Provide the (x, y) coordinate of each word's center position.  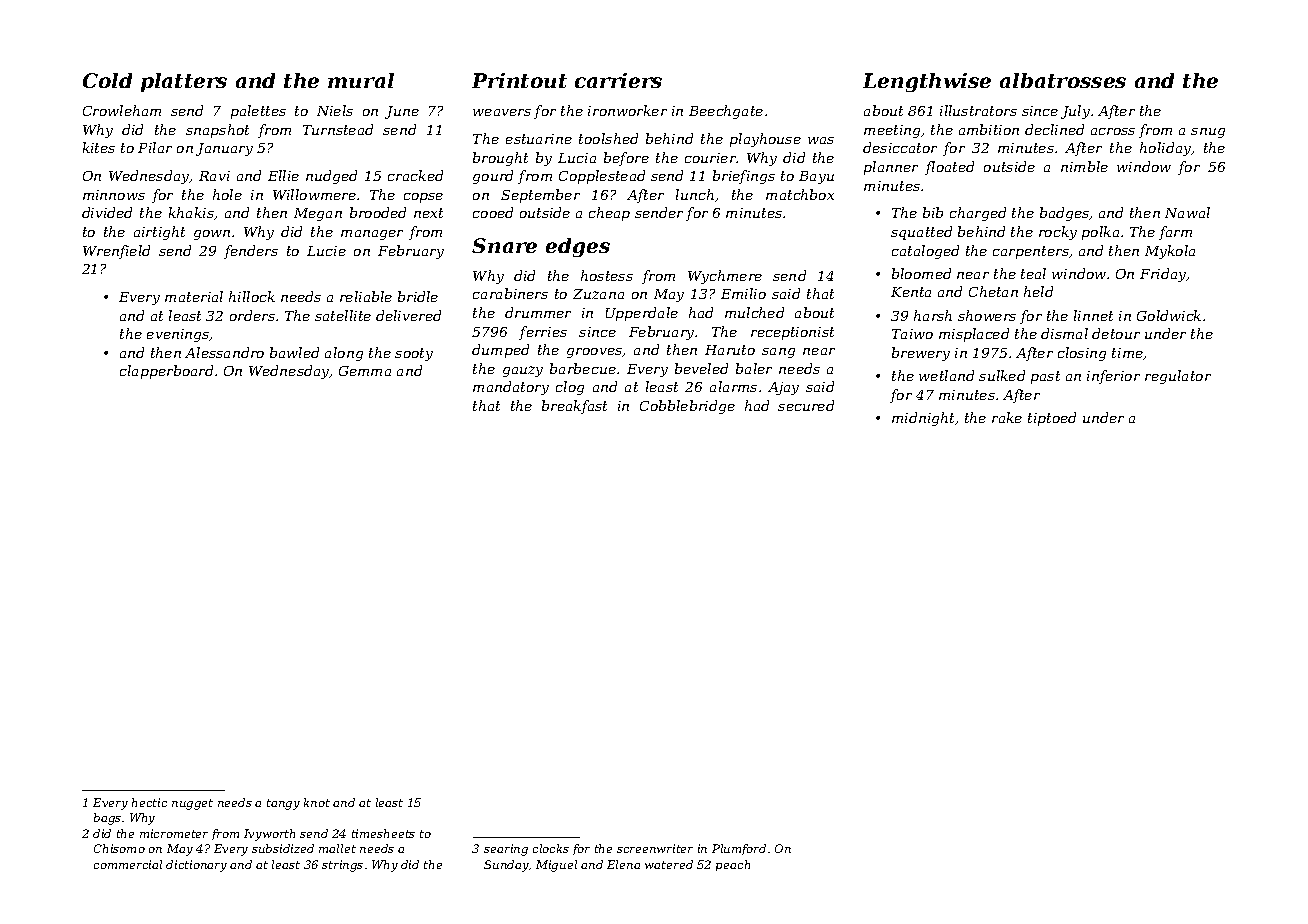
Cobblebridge (687, 407)
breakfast (574, 407)
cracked (415, 175)
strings (342, 866)
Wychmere (725, 277)
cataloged (925, 252)
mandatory (511, 388)
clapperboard (166, 372)
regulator (1178, 377)
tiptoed (1052, 419)
